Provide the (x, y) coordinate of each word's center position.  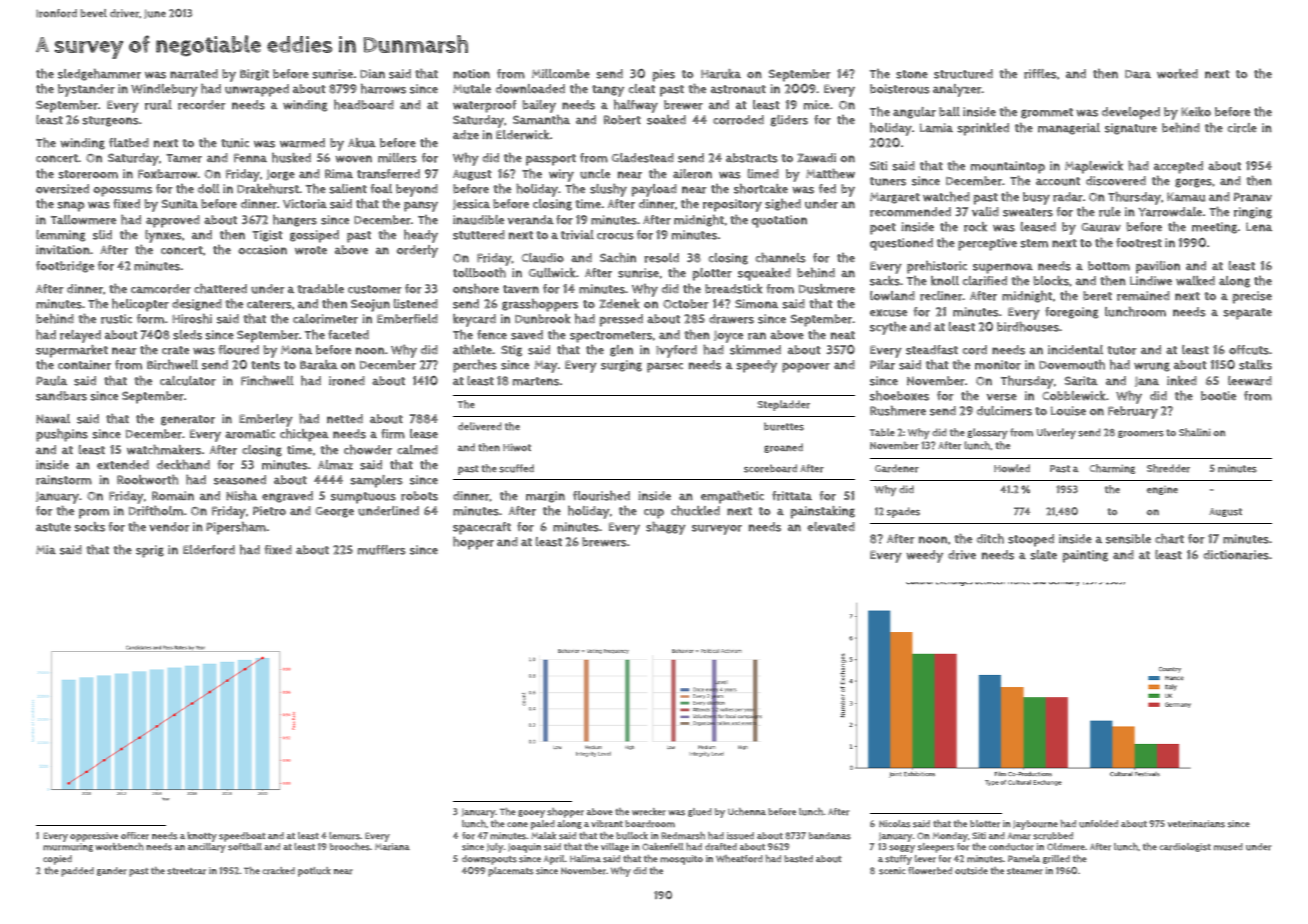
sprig (150, 551)
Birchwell (172, 364)
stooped (1031, 540)
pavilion (1158, 267)
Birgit (254, 75)
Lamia (936, 128)
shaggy (666, 528)
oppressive (94, 837)
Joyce (728, 336)
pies (663, 75)
